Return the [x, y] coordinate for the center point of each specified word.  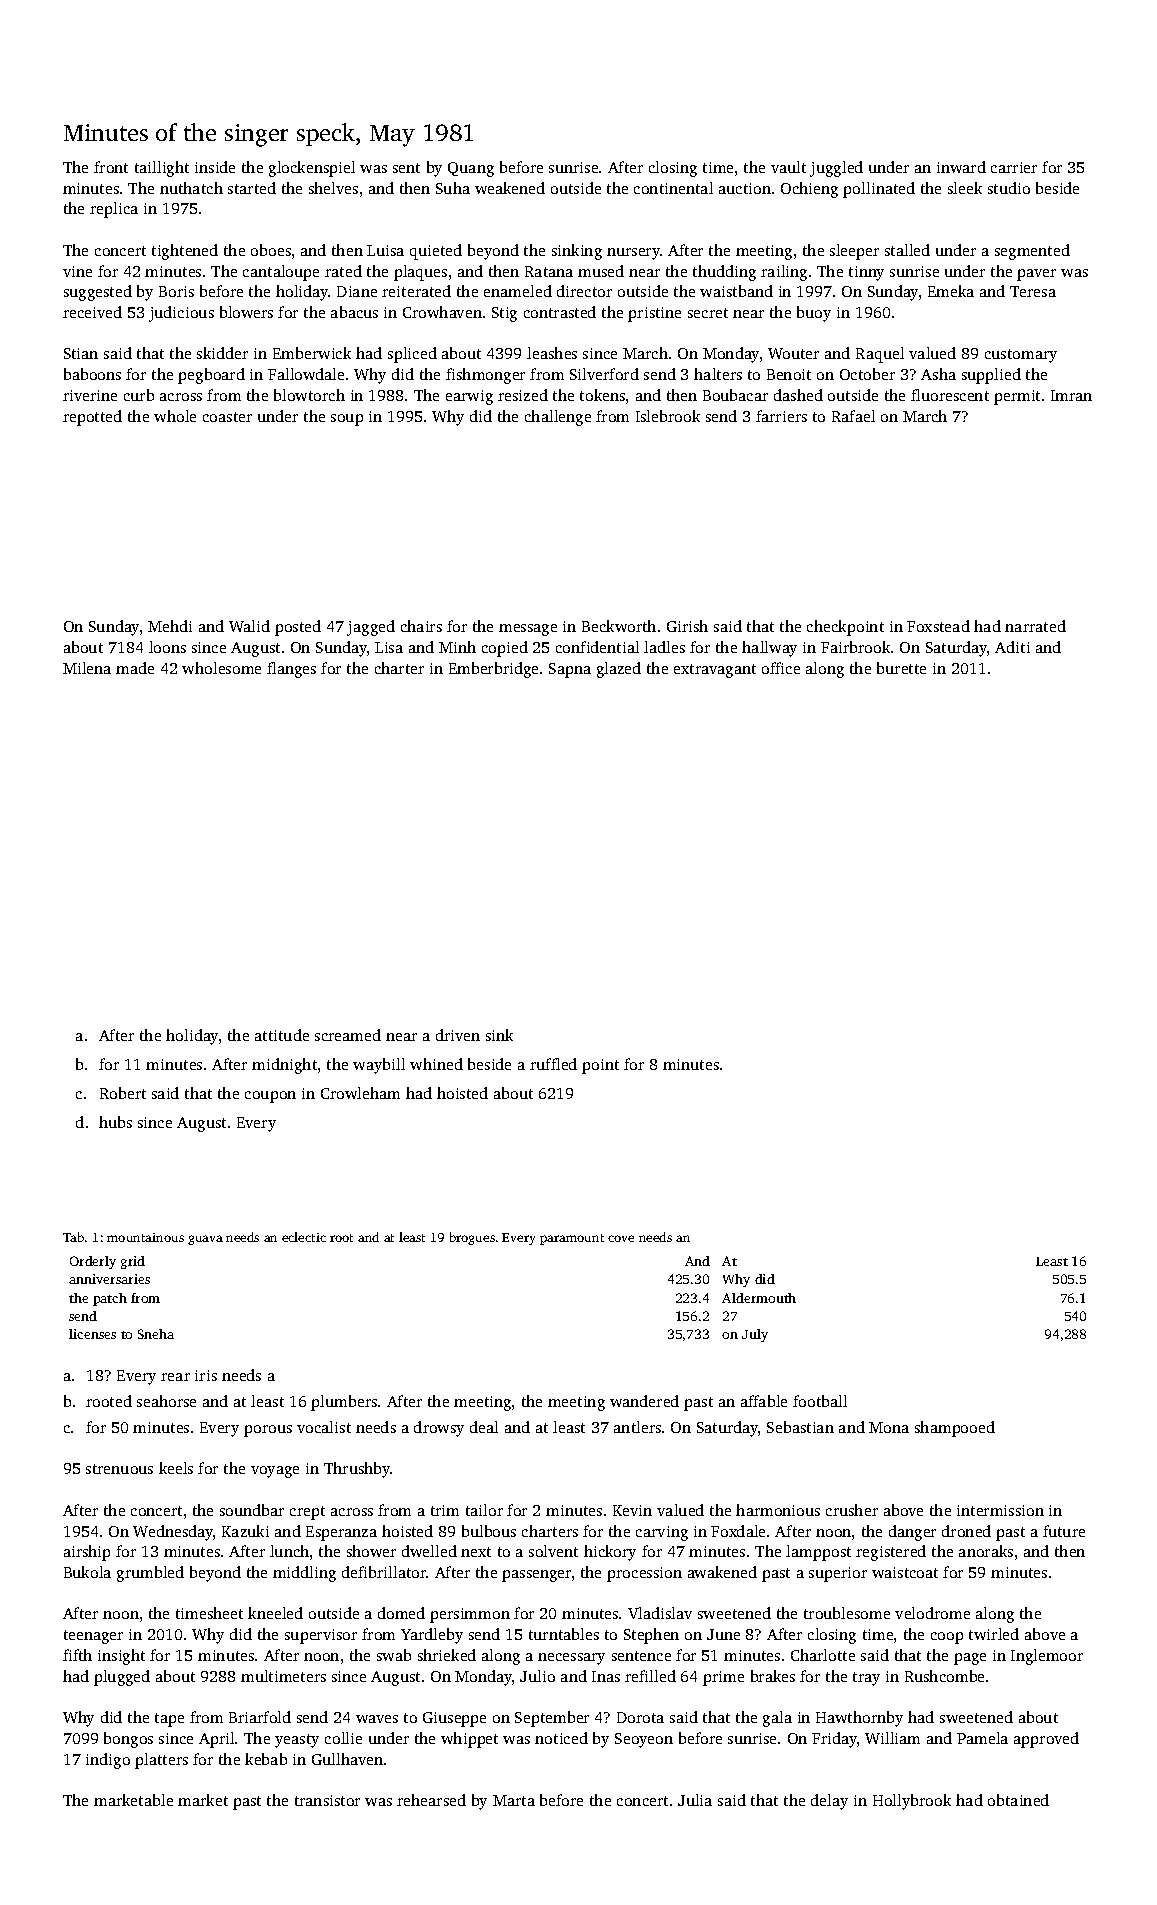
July [755, 1335]
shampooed [955, 1429]
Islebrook [668, 416]
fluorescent [950, 395]
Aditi [1012, 647]
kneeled [275, 1613]
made [135, 668]
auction [745, 188]
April [216, 1740]
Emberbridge [493, 670]
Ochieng [809, 190]
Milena [87, 668]
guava [205, 1240]
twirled [994, 1634]
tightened [185, 252]
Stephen [651, 1636]
